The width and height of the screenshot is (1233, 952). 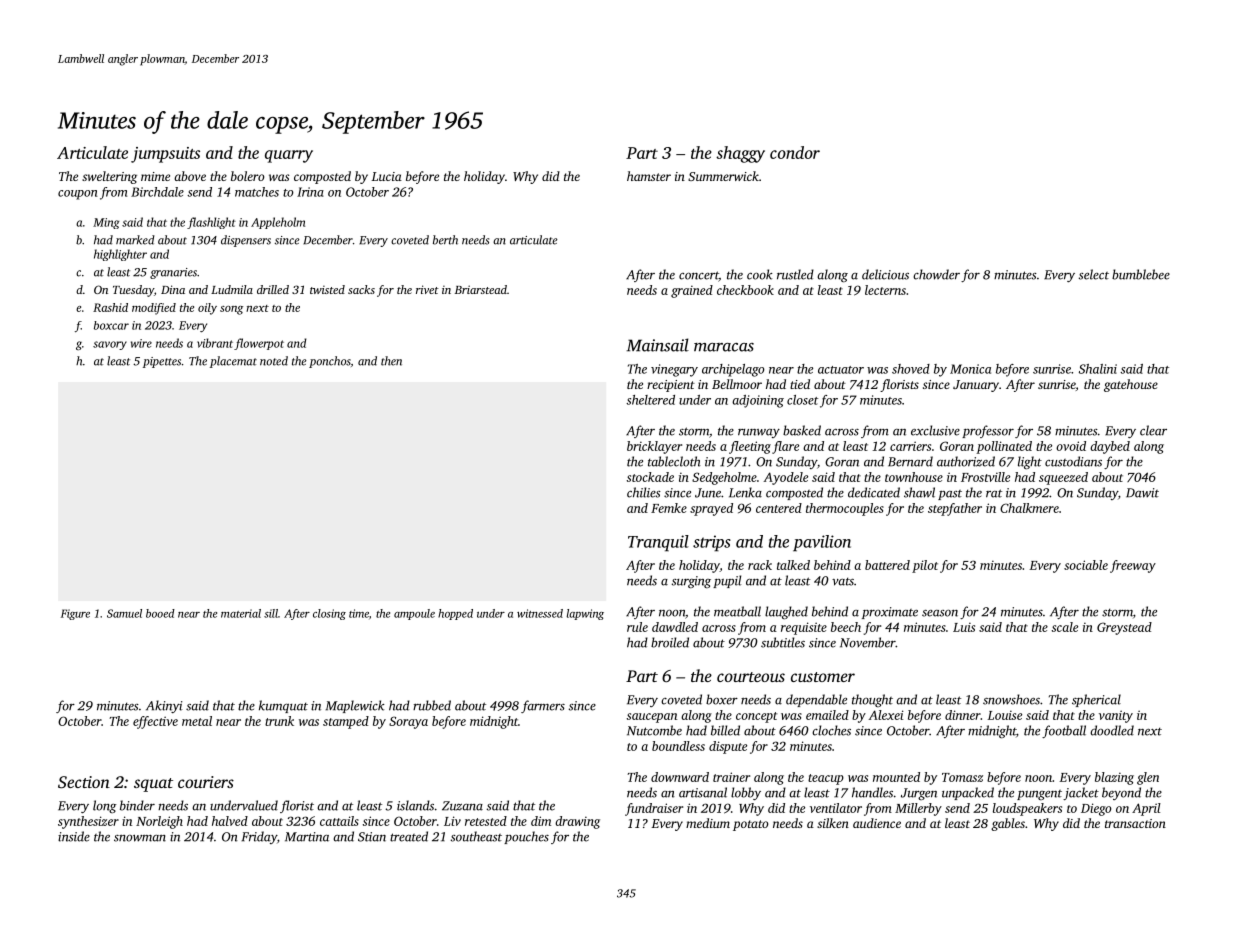 I want to click on inside, so click(x=74, y=836).
